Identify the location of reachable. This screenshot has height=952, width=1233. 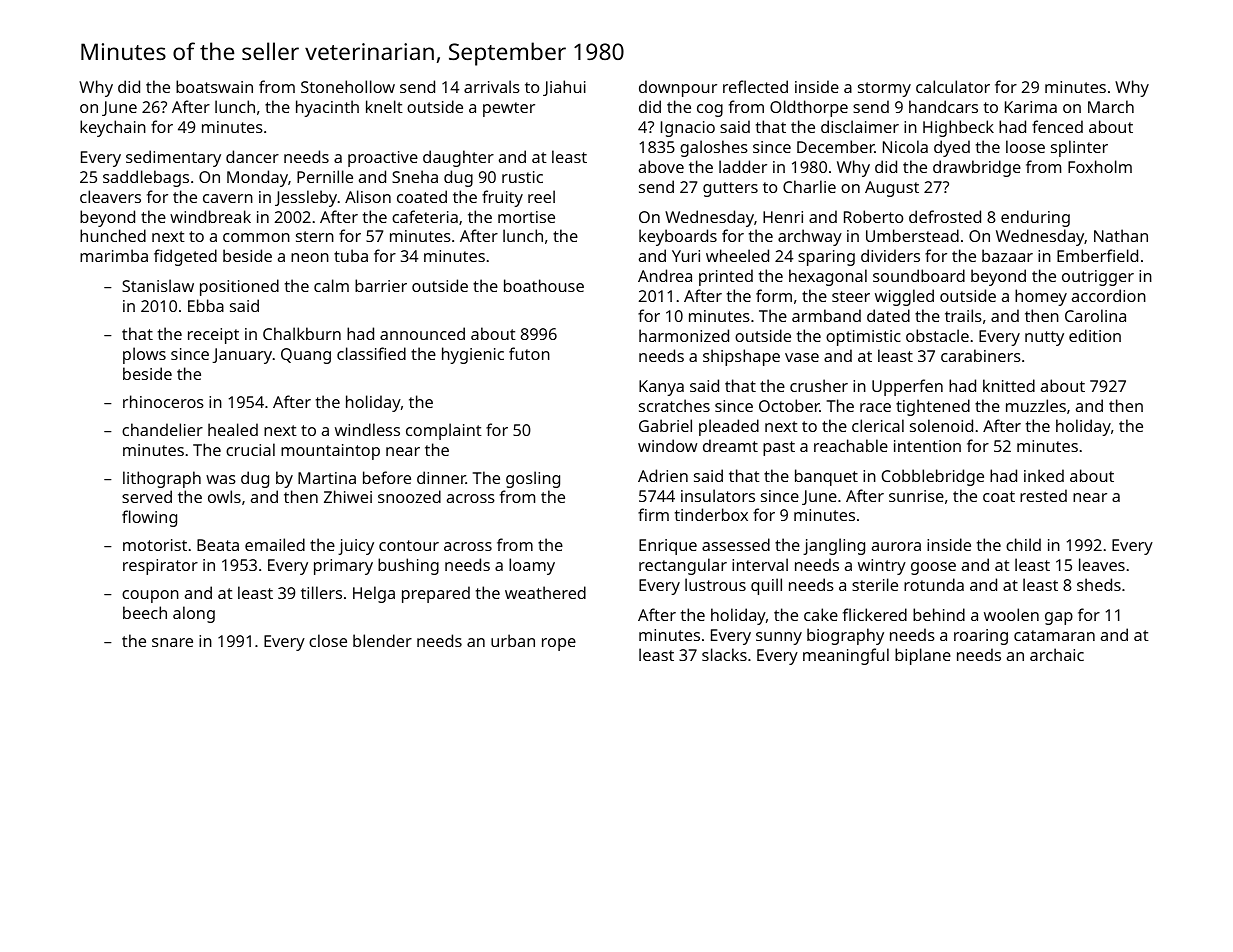
(851, 445).
